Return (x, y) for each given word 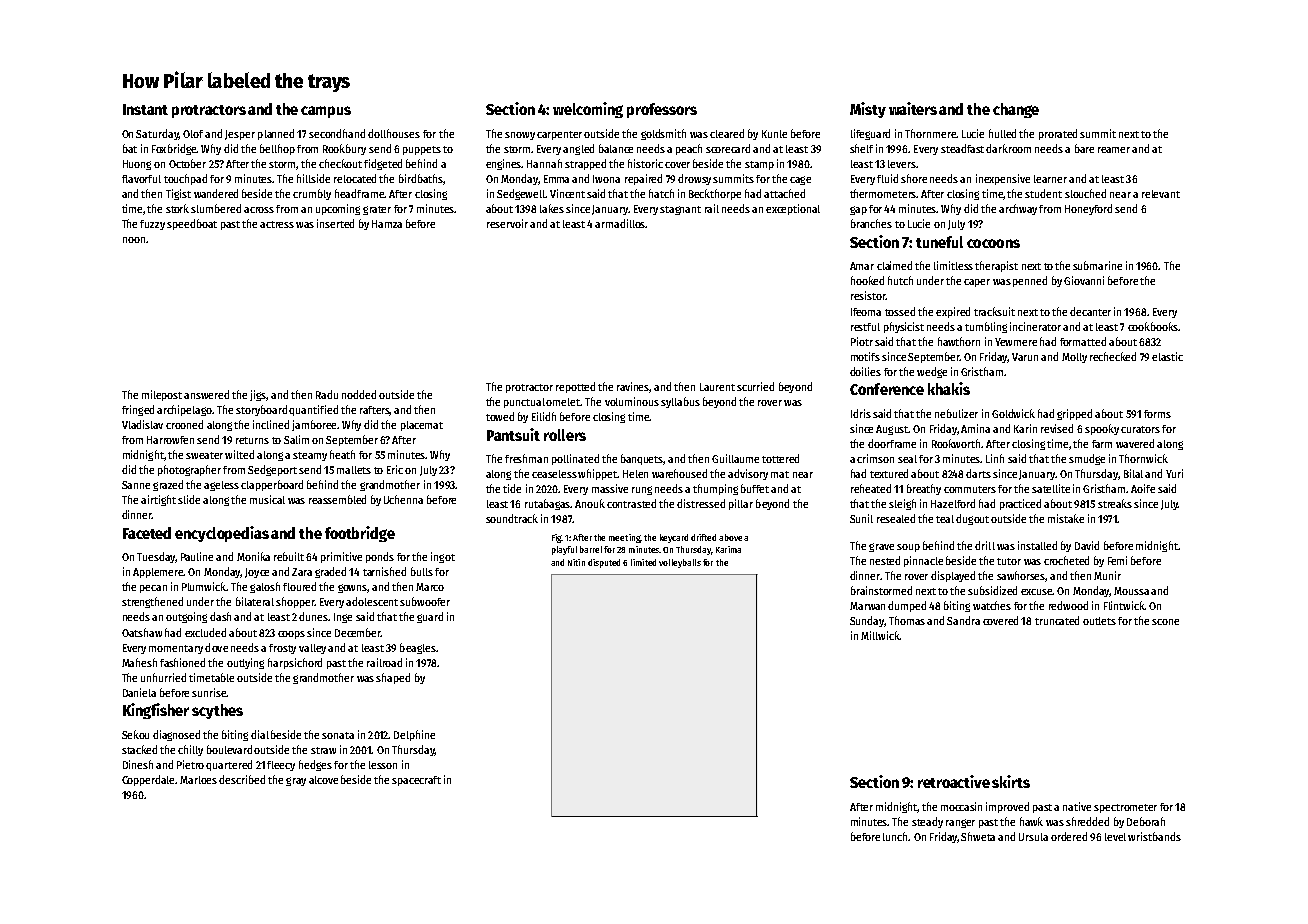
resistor (868, 295)
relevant (1161, 194)
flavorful (141, 179)
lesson (383, 765)
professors (662, 110)
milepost (162, 395)
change (1016, 110)
